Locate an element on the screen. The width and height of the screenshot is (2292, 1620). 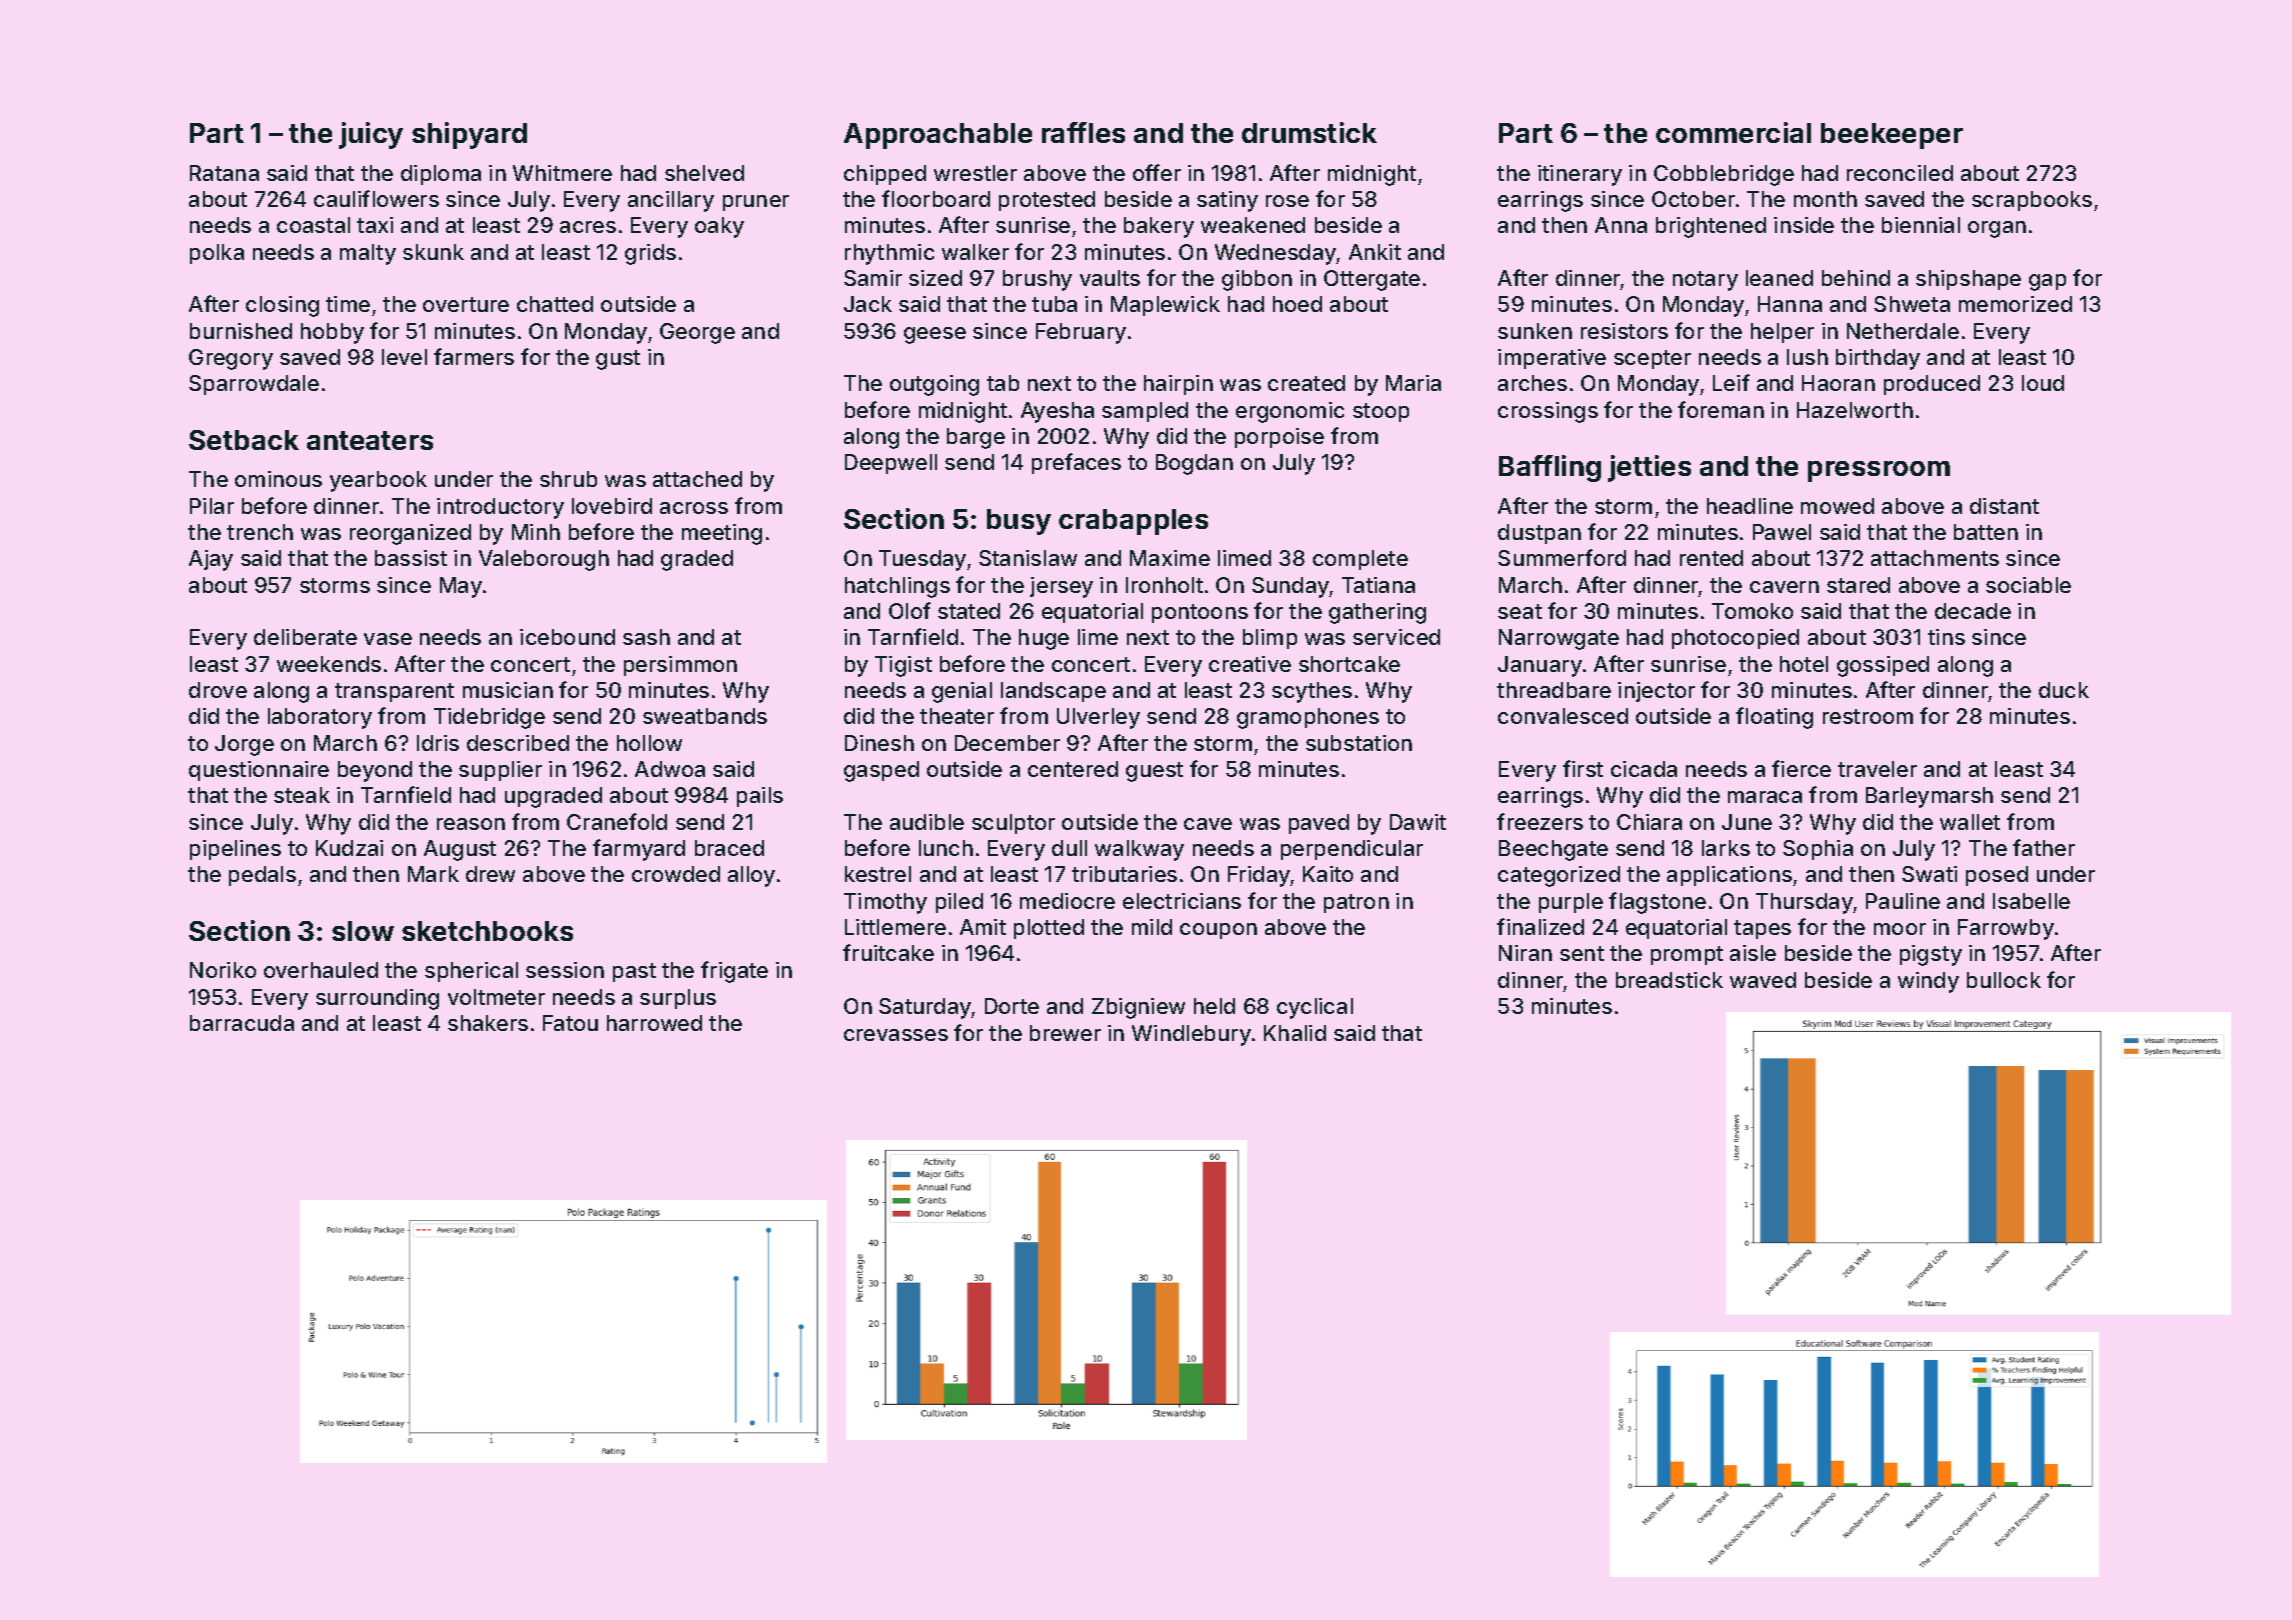
beekeeper is located at coordinates (1892, 136).
